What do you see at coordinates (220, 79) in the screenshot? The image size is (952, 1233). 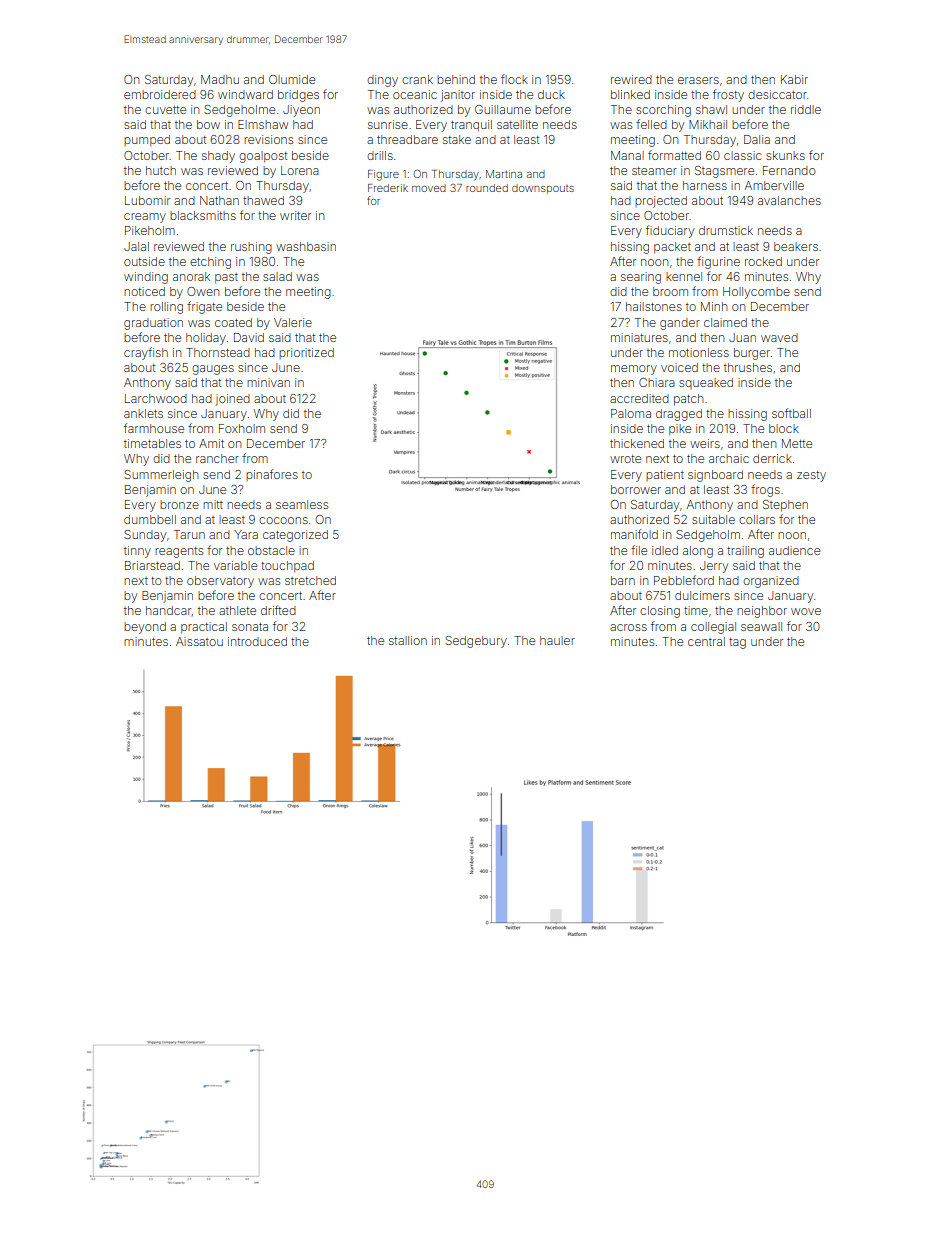 I see `Madhu` at bounding box center [220, 79].
